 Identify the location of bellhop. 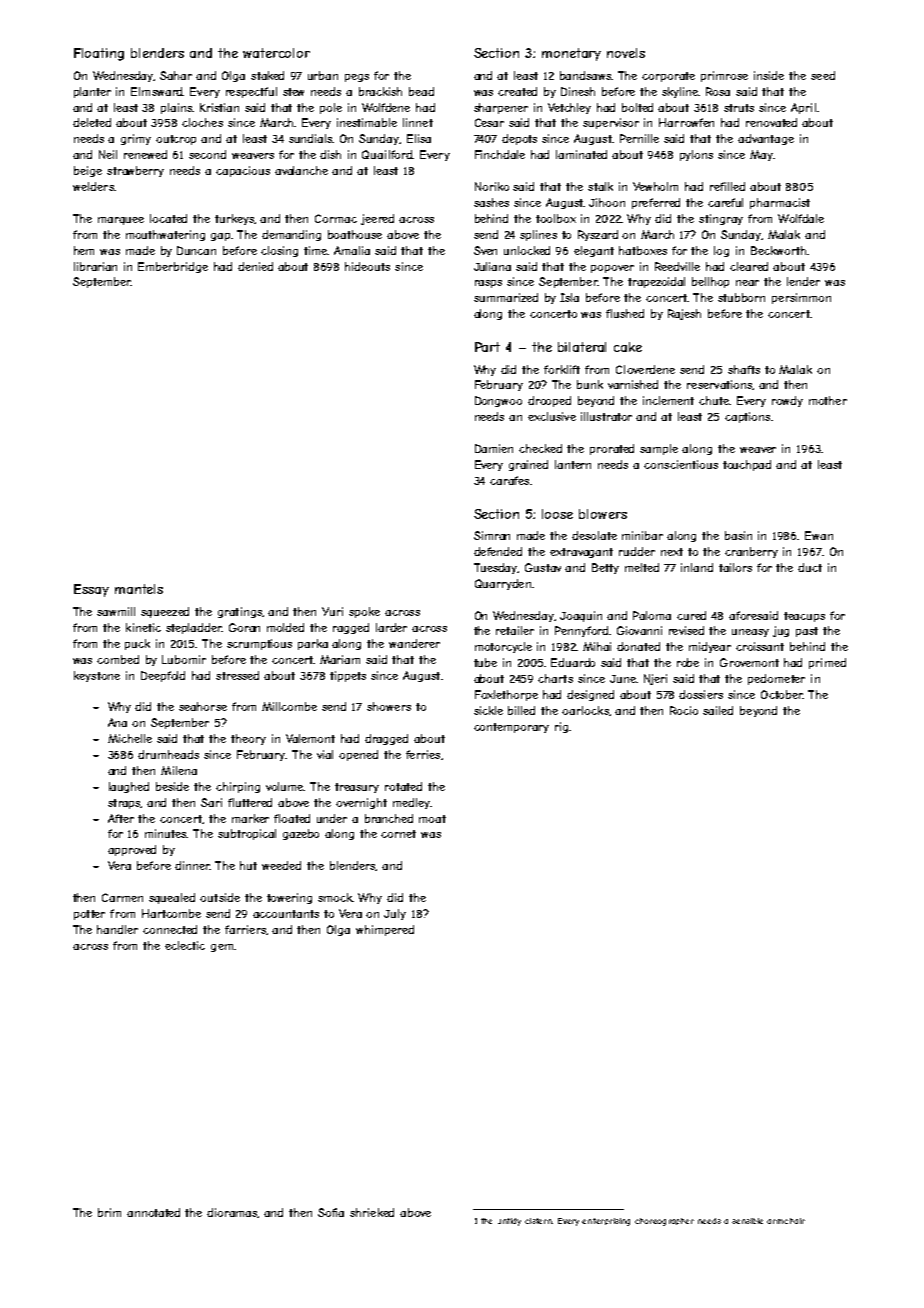
(710, 282).
